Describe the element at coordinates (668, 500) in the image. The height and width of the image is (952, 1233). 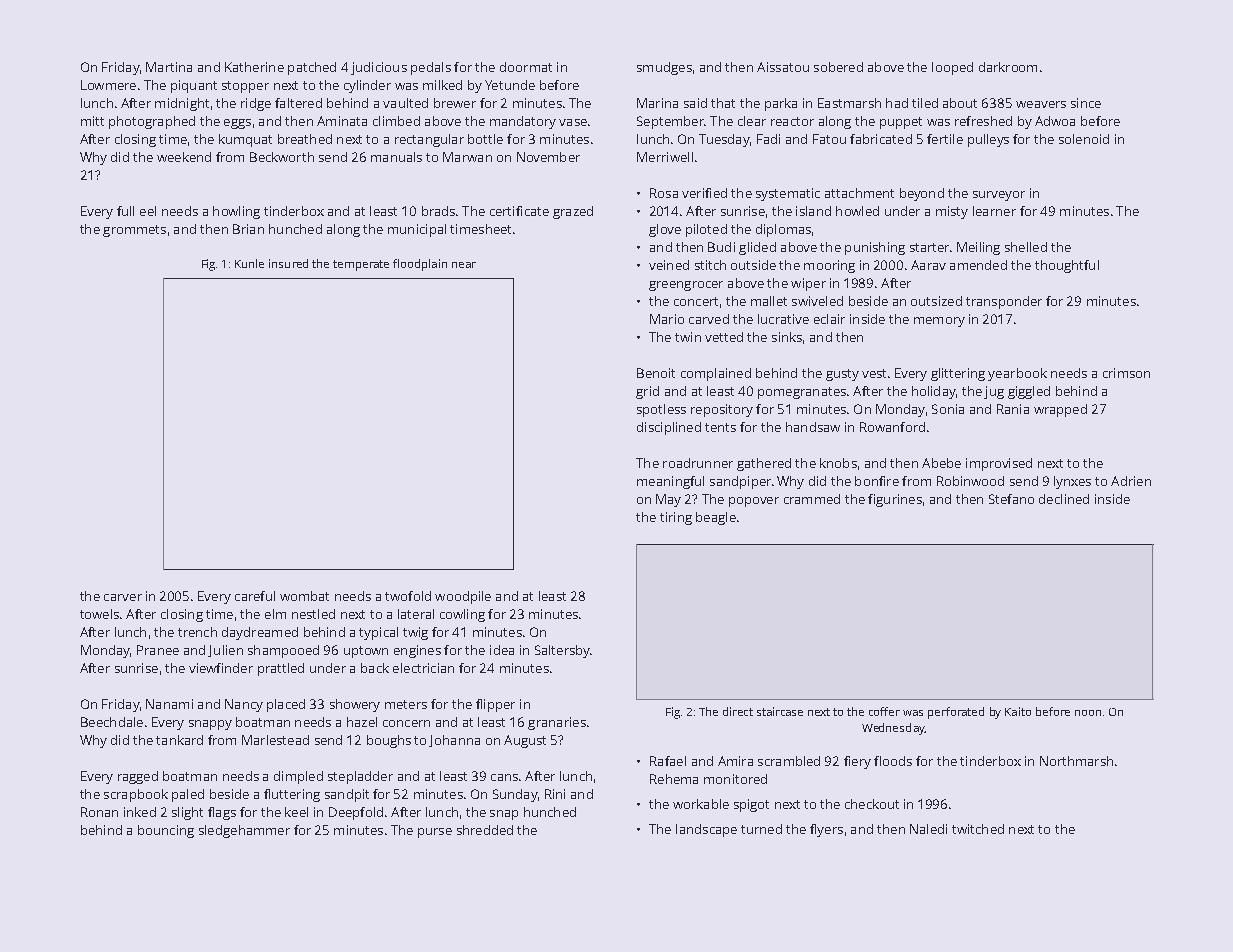
I see `May` at that location.
